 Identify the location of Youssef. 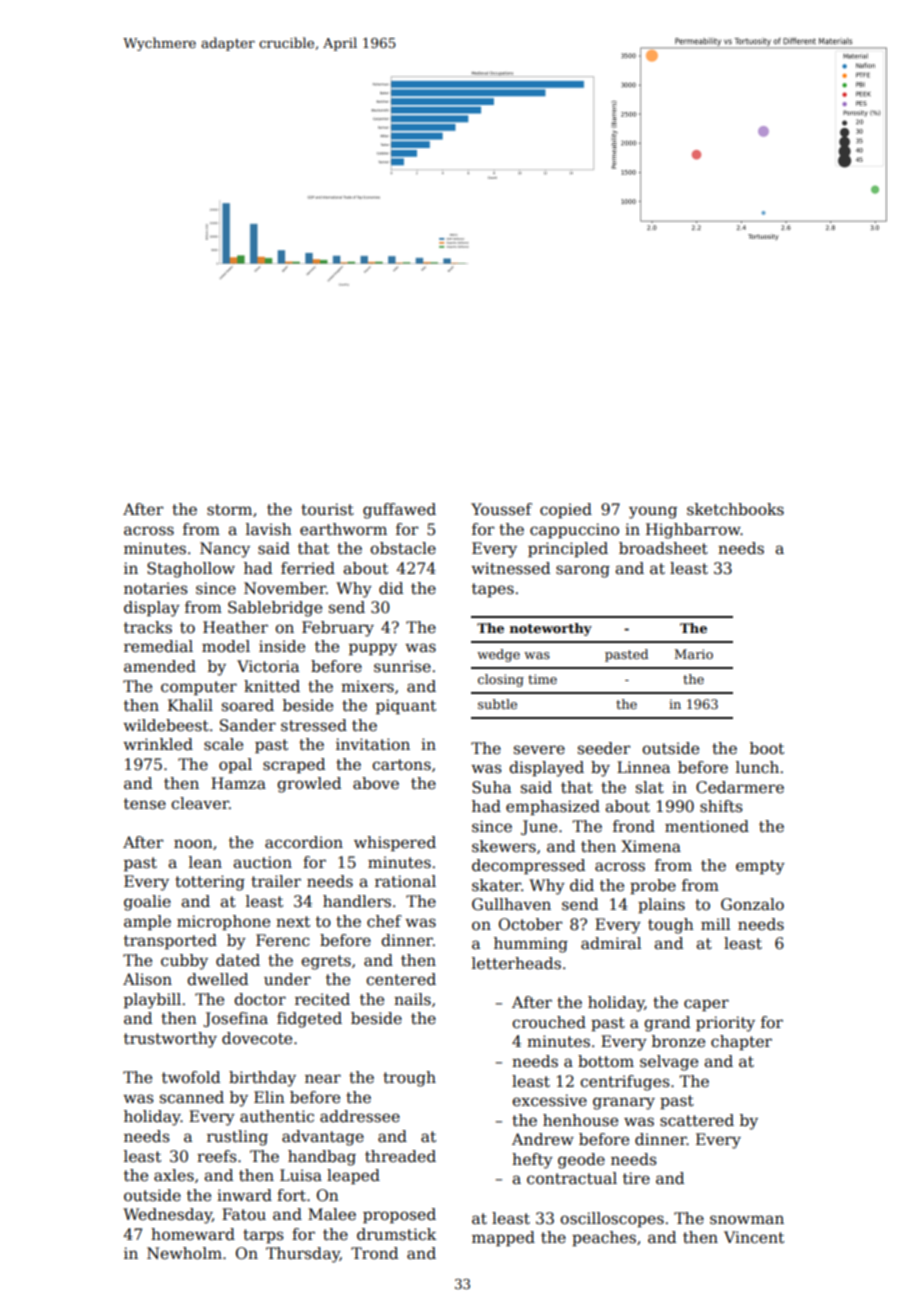
(501, 509).
